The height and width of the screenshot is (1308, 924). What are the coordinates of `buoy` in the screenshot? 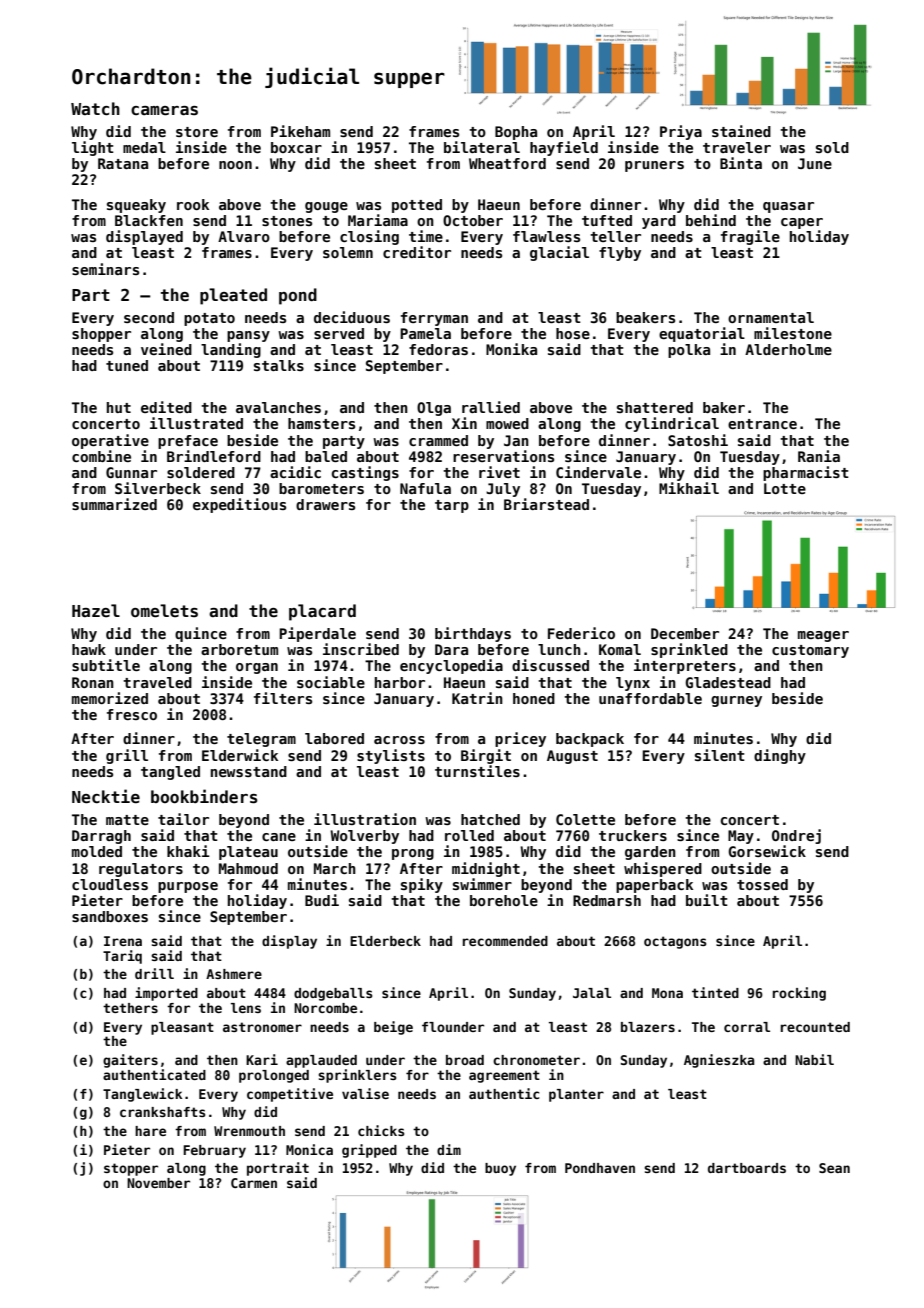 It's located at (500, 1169).
